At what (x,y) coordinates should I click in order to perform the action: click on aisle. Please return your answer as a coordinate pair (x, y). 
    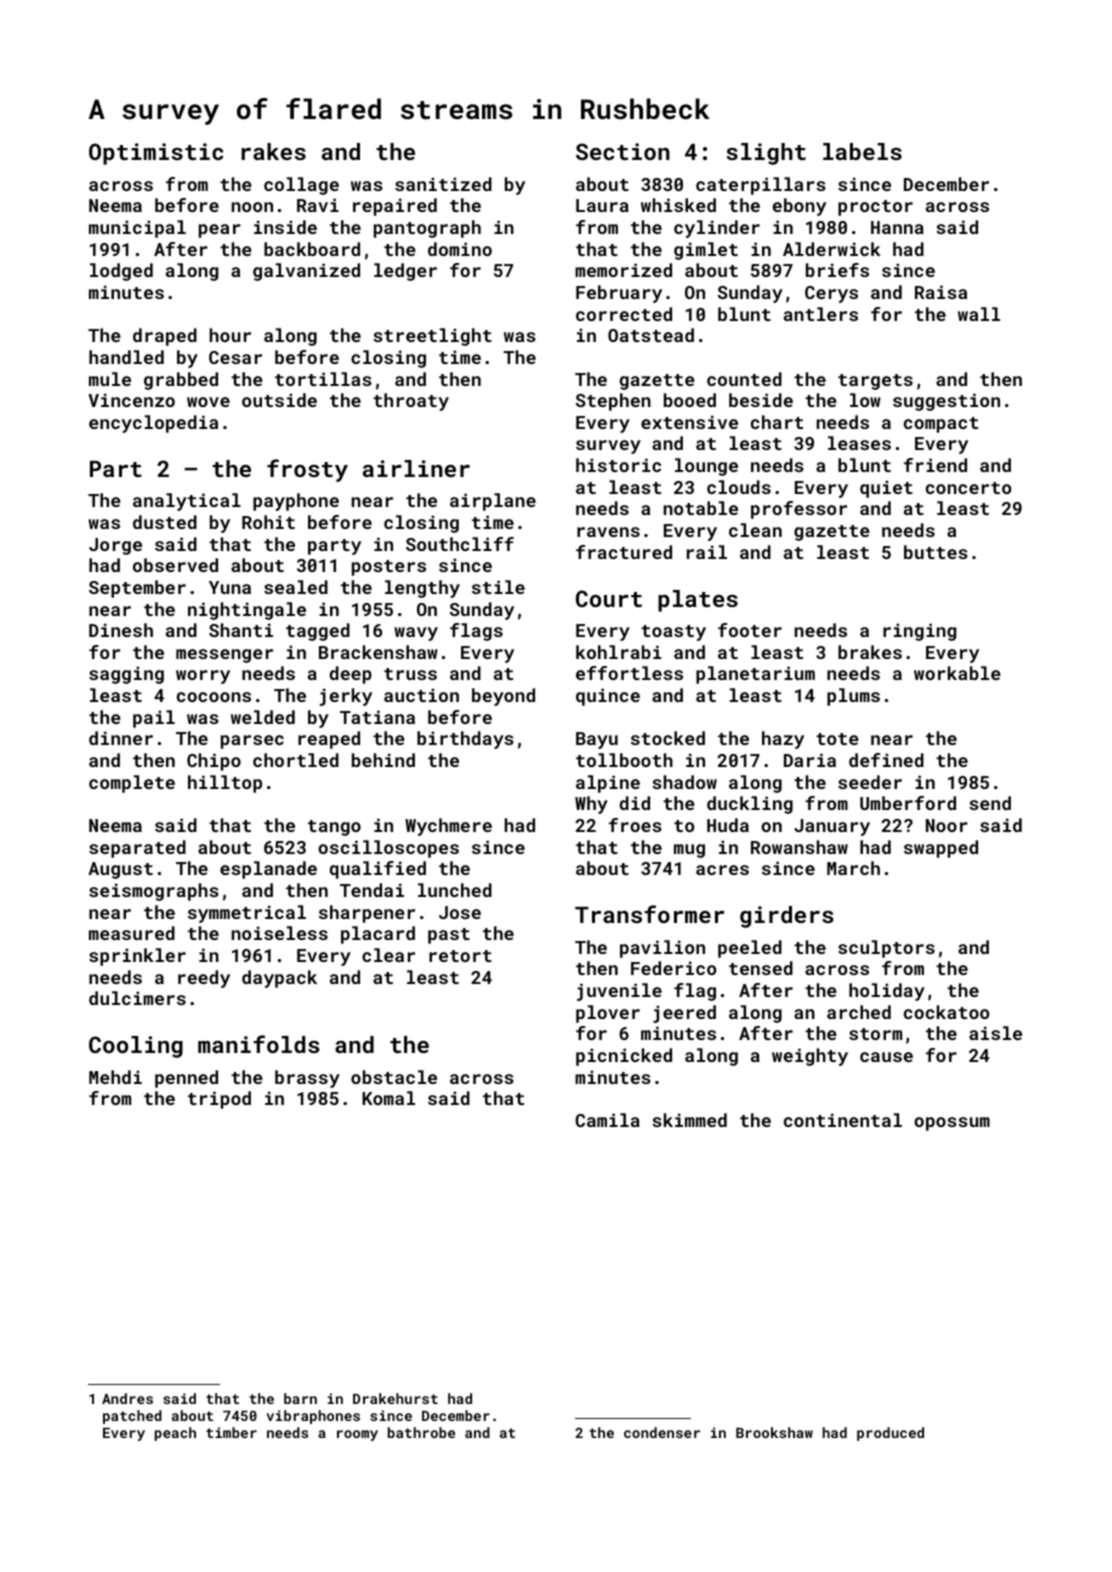
    Looking at the image, I should click on (995, 1033).
